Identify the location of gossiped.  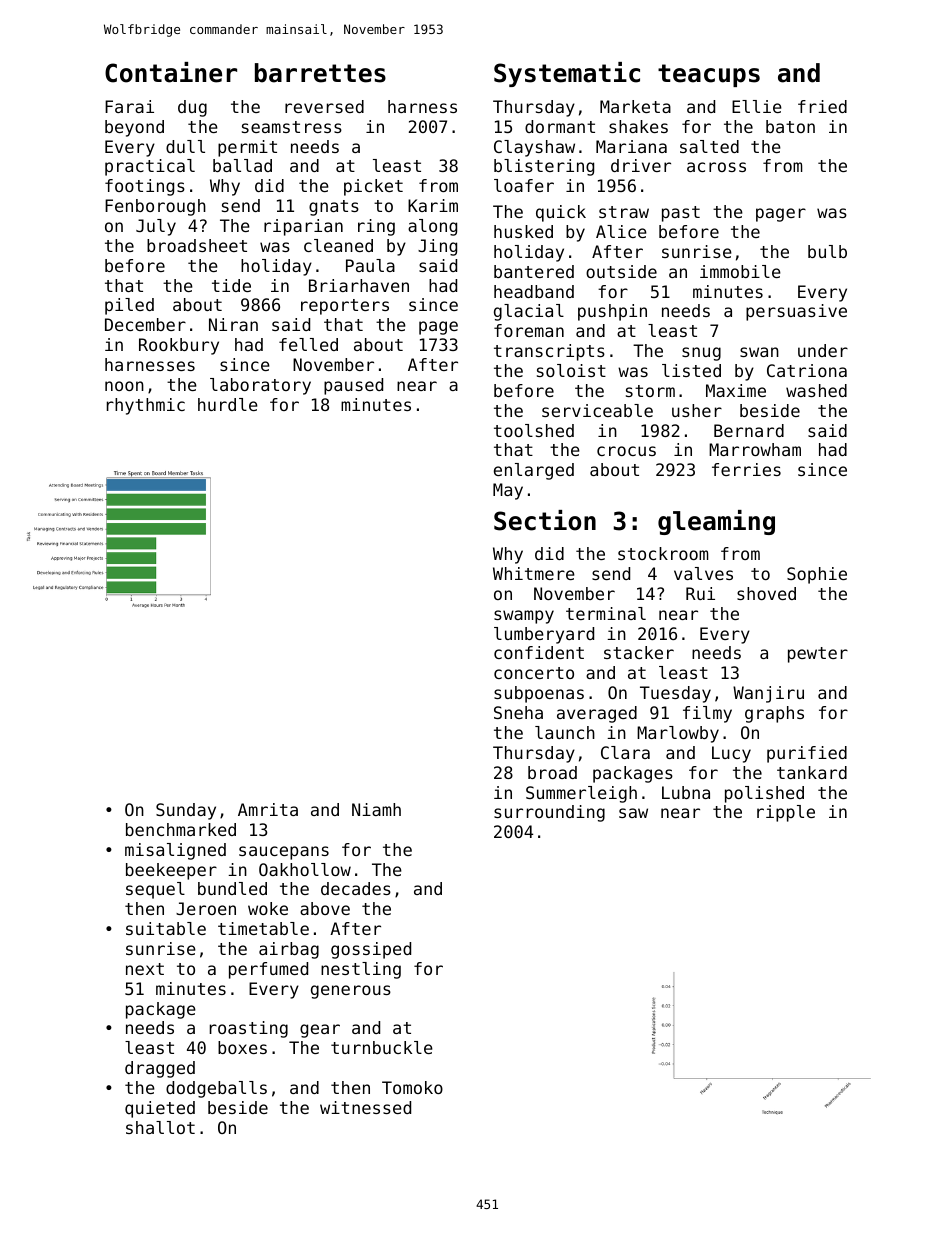
(371, 950).
